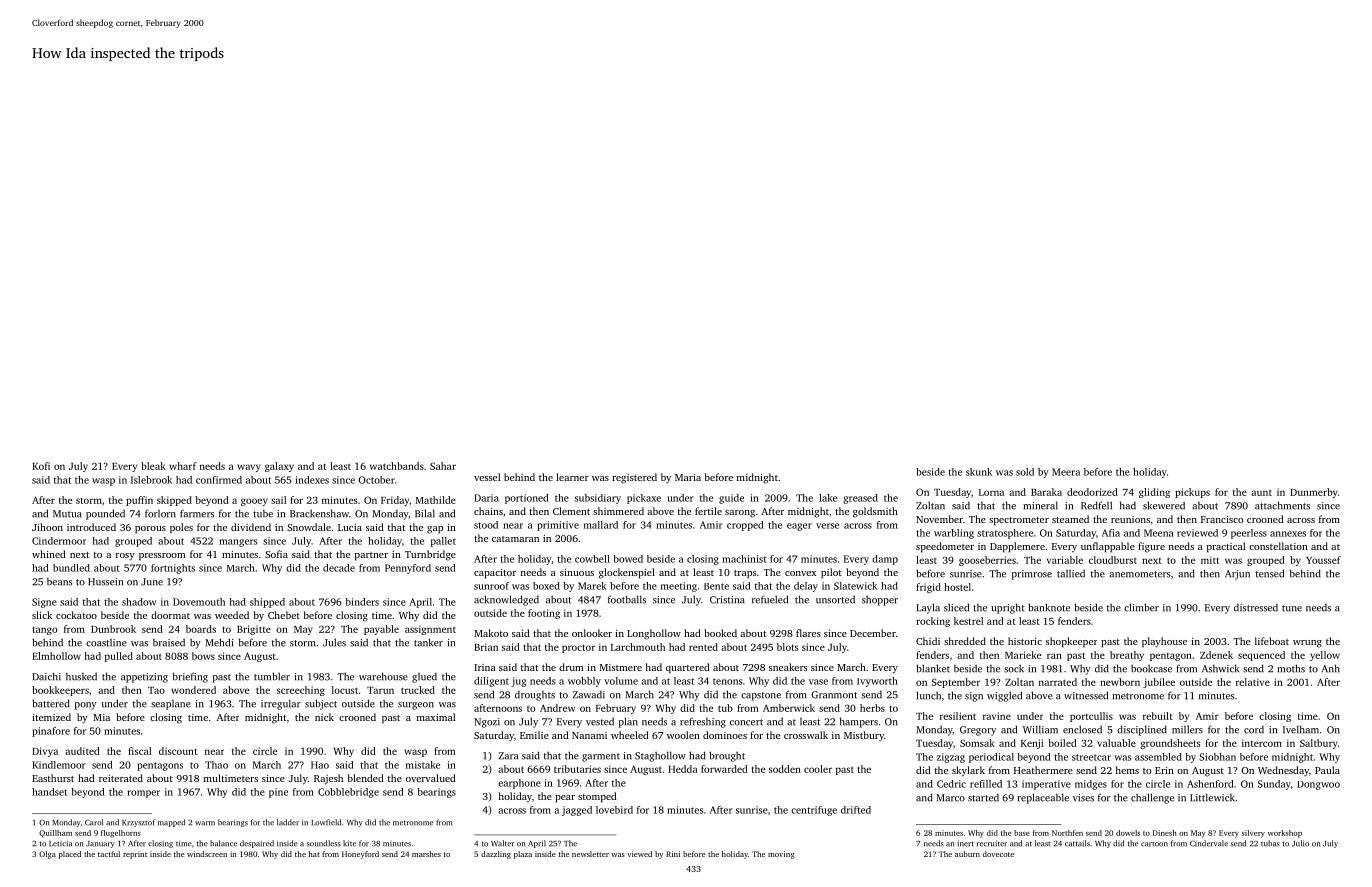 The image size is (1372, 887). Describe the element at coordinates (56, 656) in the page. I see `Elmhollow` at that location.
